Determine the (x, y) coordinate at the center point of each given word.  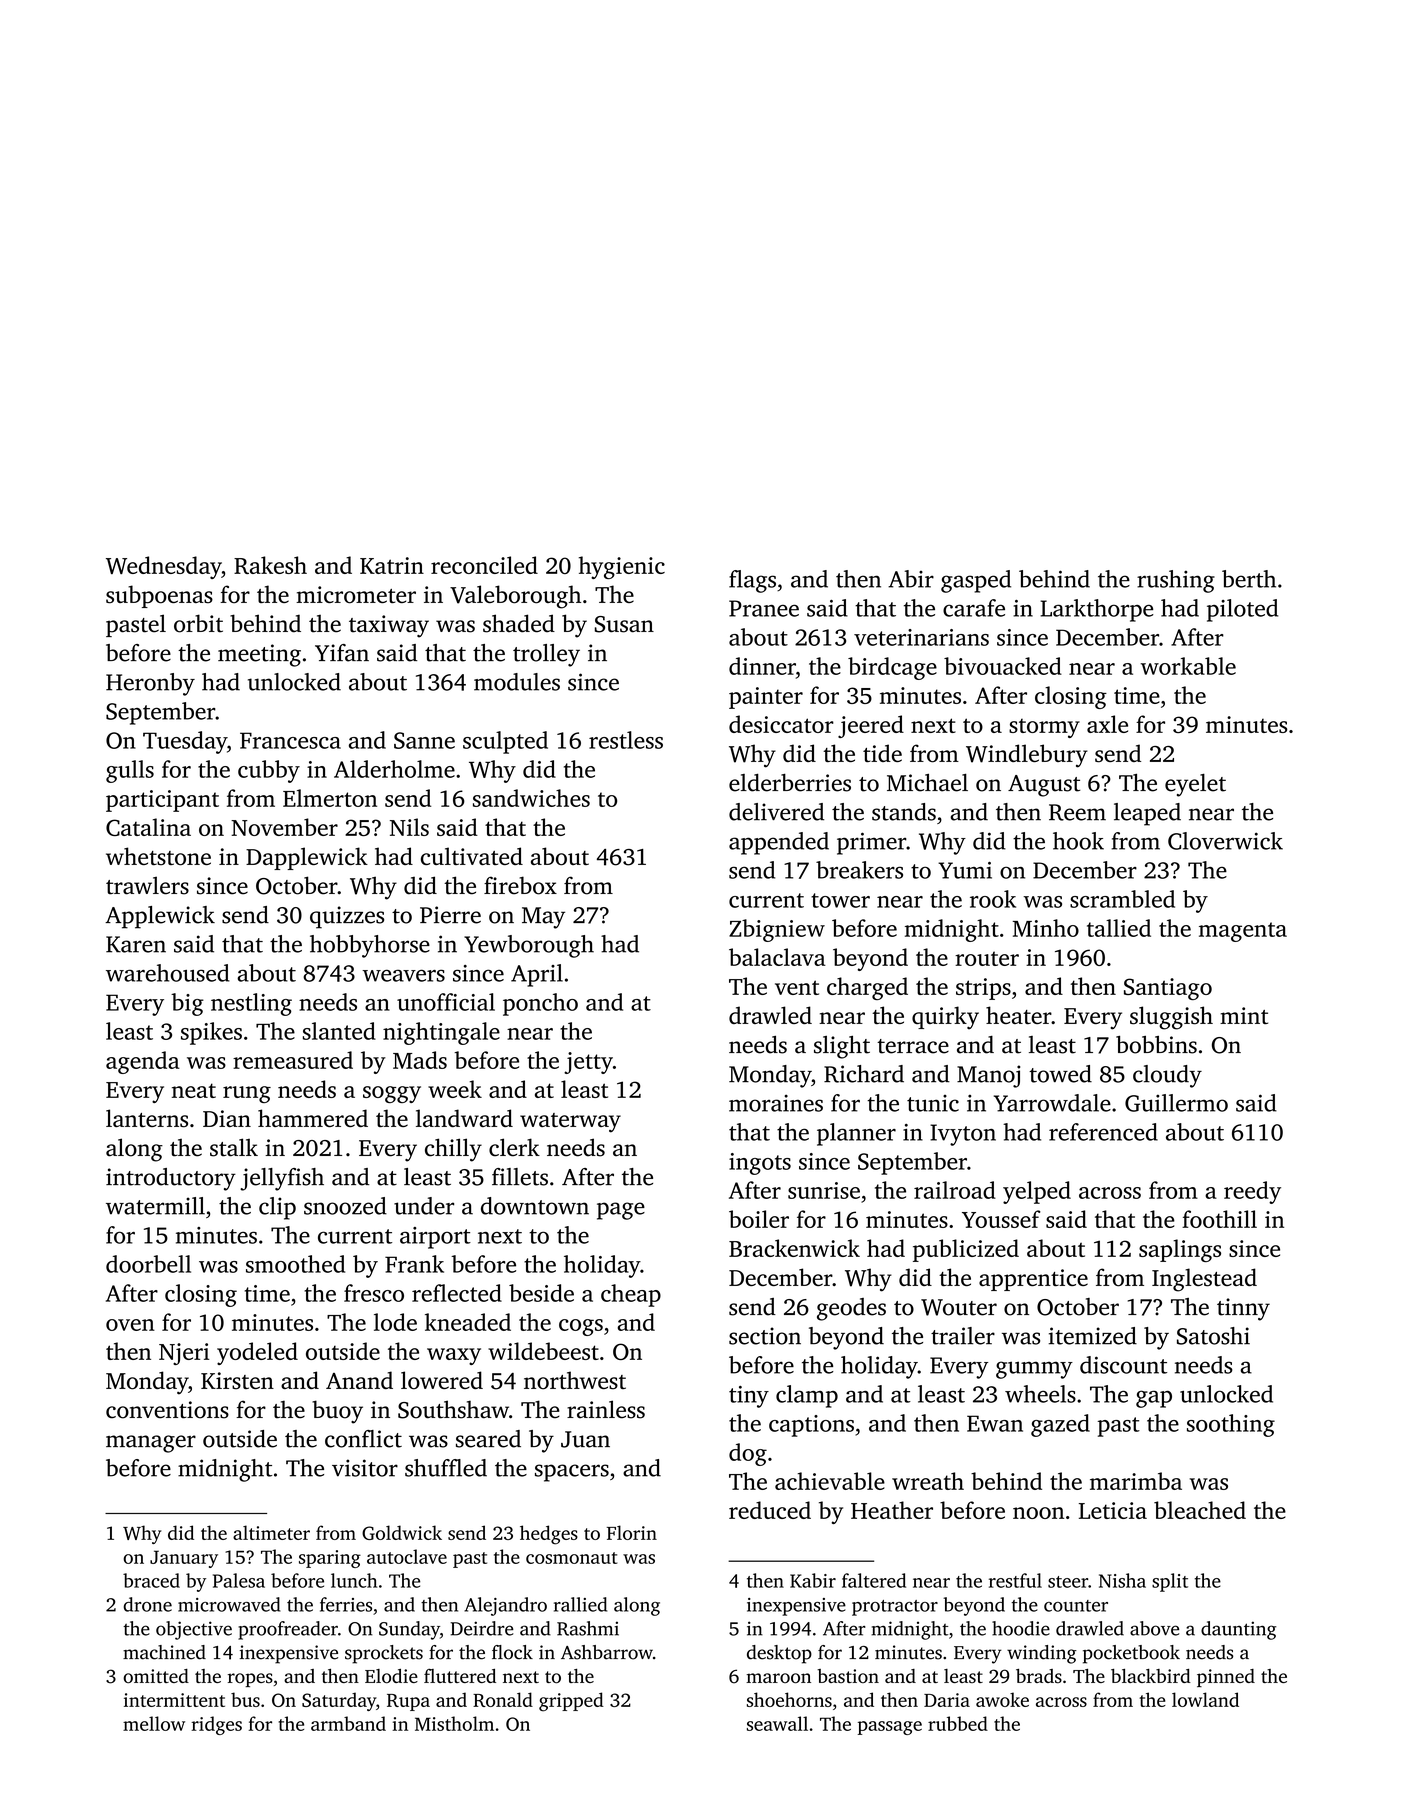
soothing (1231, 1425)
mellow (154, 1723)
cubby (269, 771)
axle (1107, 724)
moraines (776, 1103)
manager (151, 1444)
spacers (572, 1473)
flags (752, 581)
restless (626, 740)
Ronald (503, 1699)
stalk (234, 1147)
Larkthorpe (1097, 610)
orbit (198, 623)
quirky (945, 1018)
